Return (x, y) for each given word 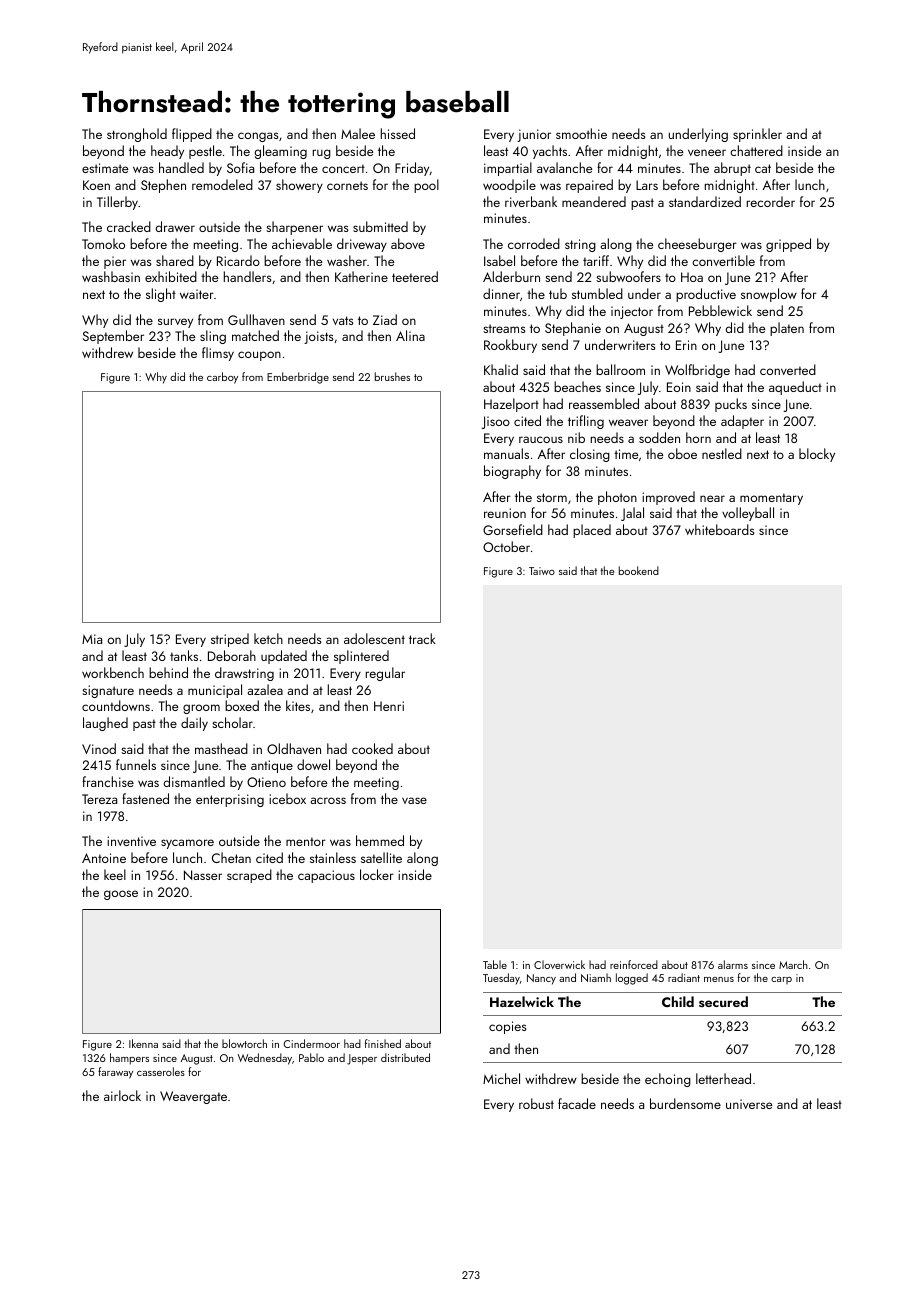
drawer (175, 226)
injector (632, 312)
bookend (639, 570)
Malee (358, 133)
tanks (184, 655)
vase (414, 800)
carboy (222, 378)
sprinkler (757, 135)
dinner (501, 293)
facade (577, 1103)
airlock (122, 1095)
